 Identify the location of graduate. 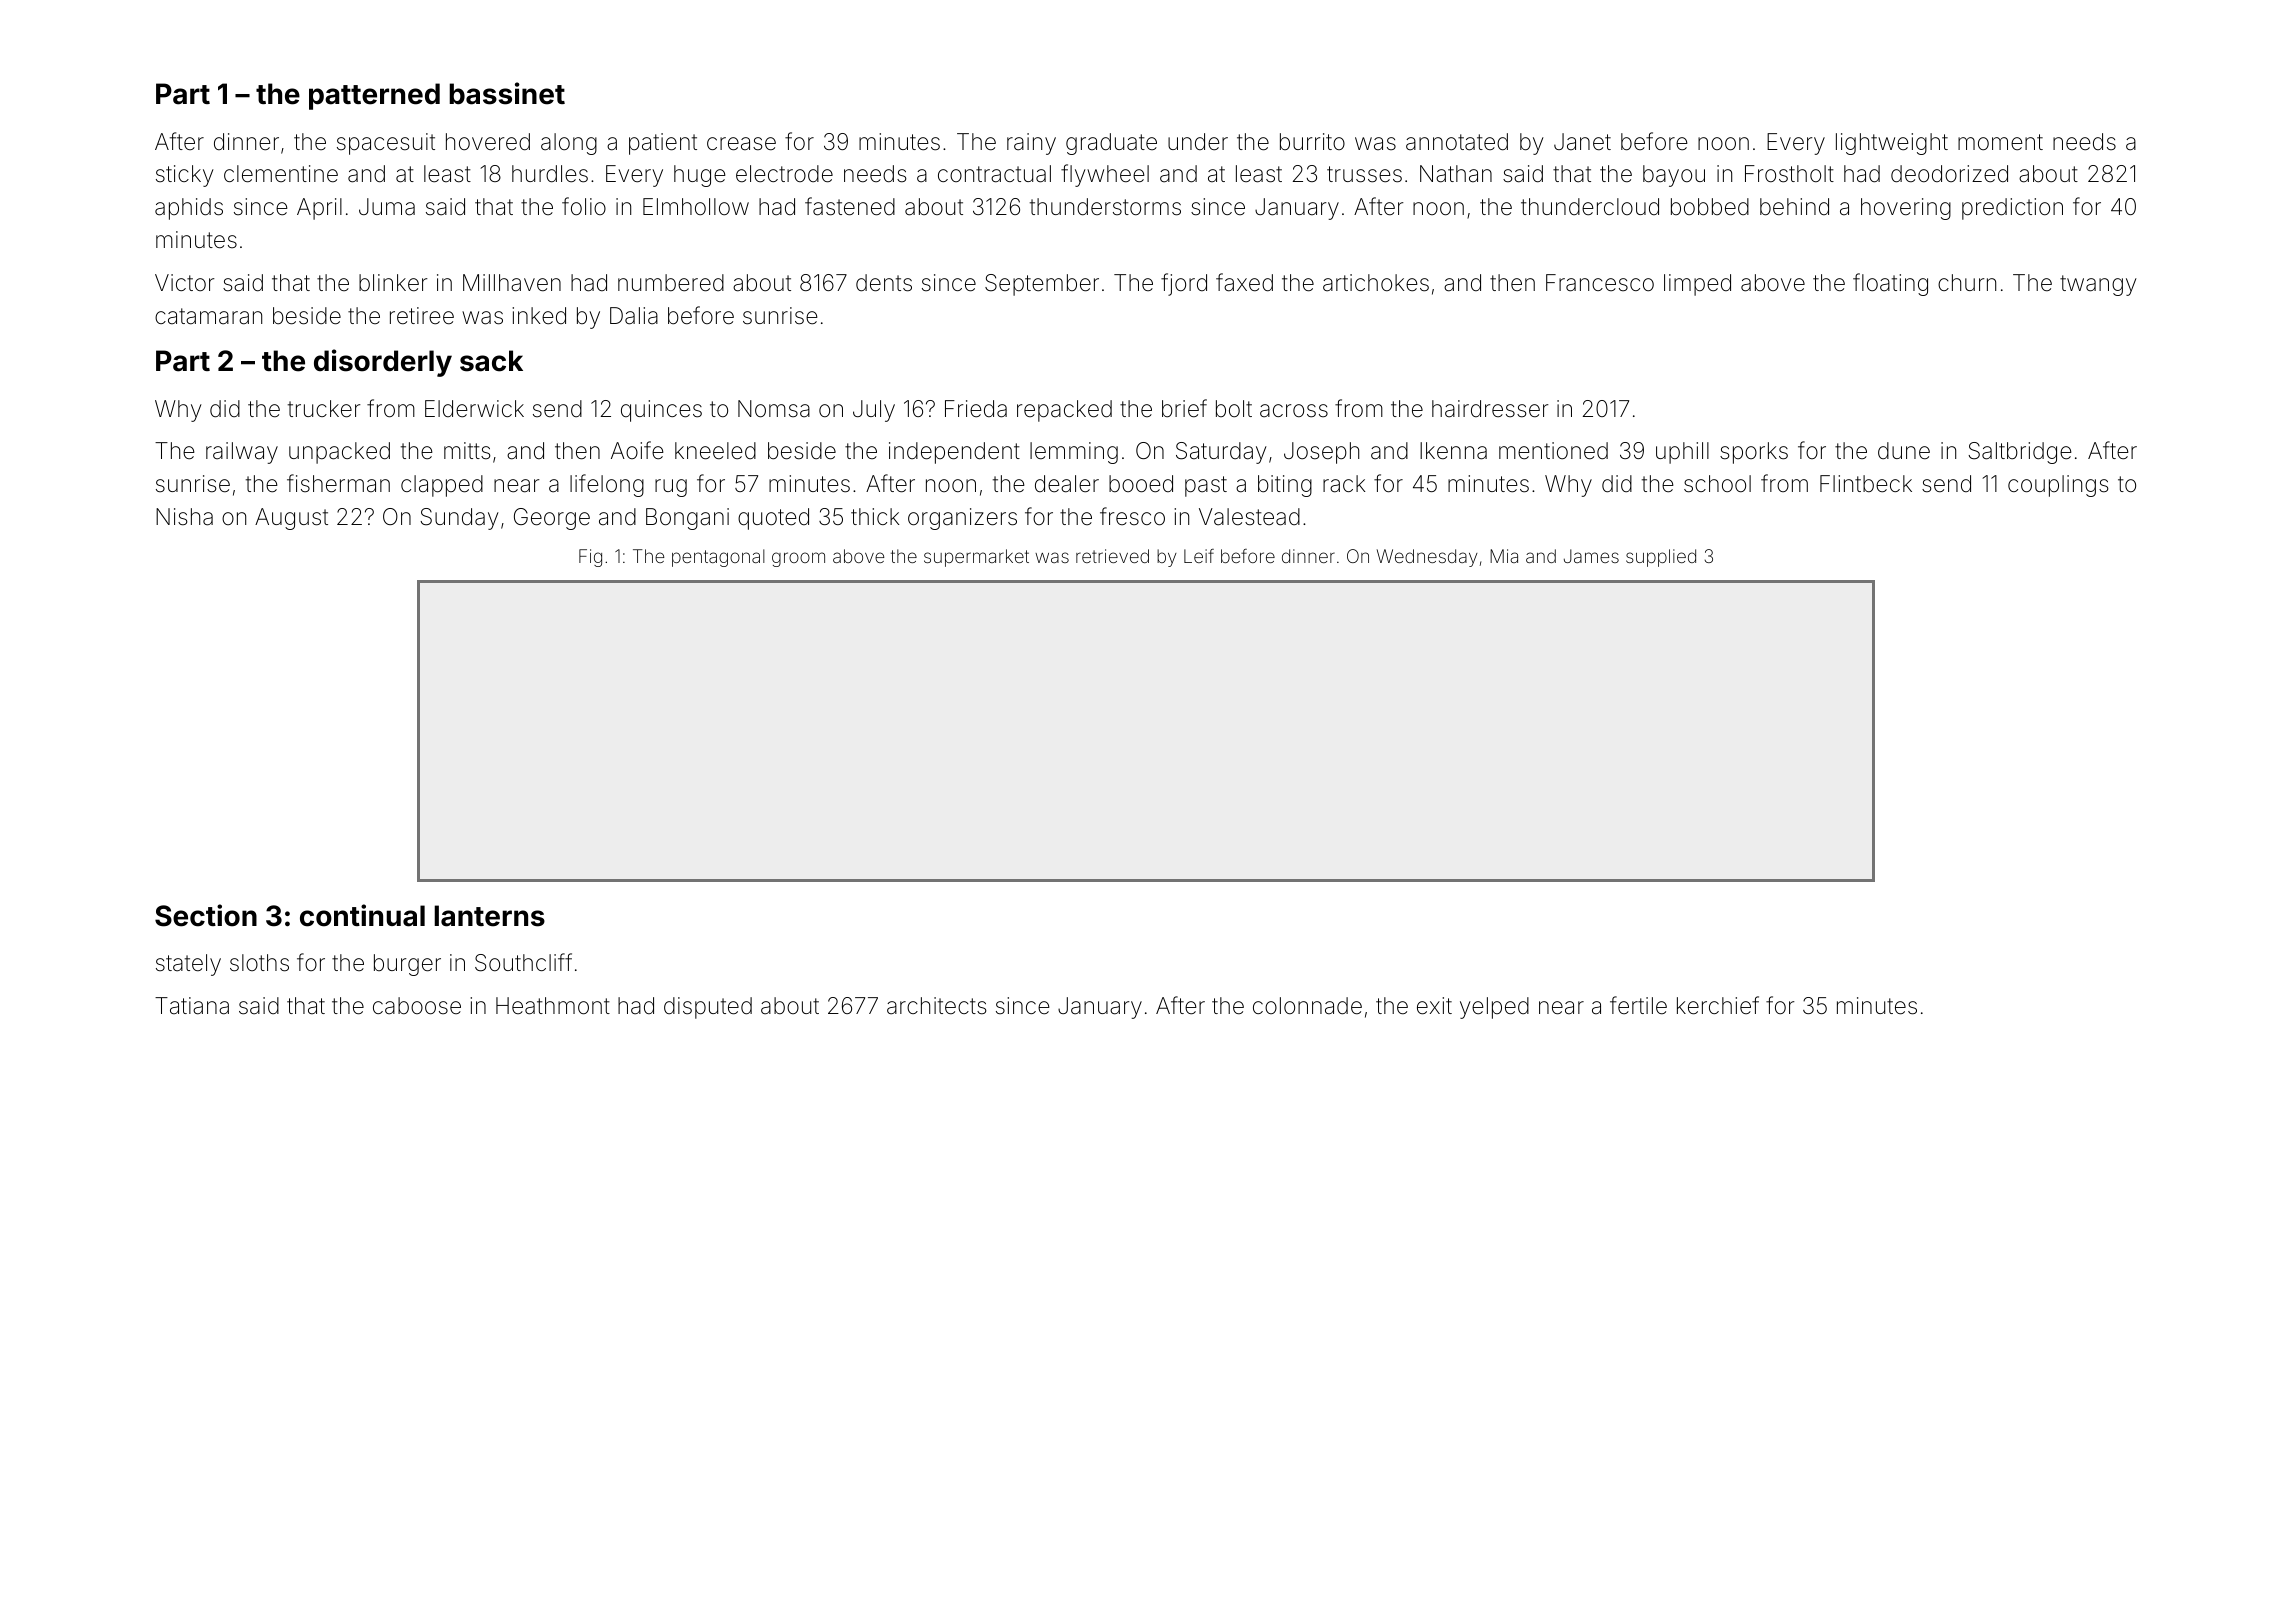
(1111, 144).
